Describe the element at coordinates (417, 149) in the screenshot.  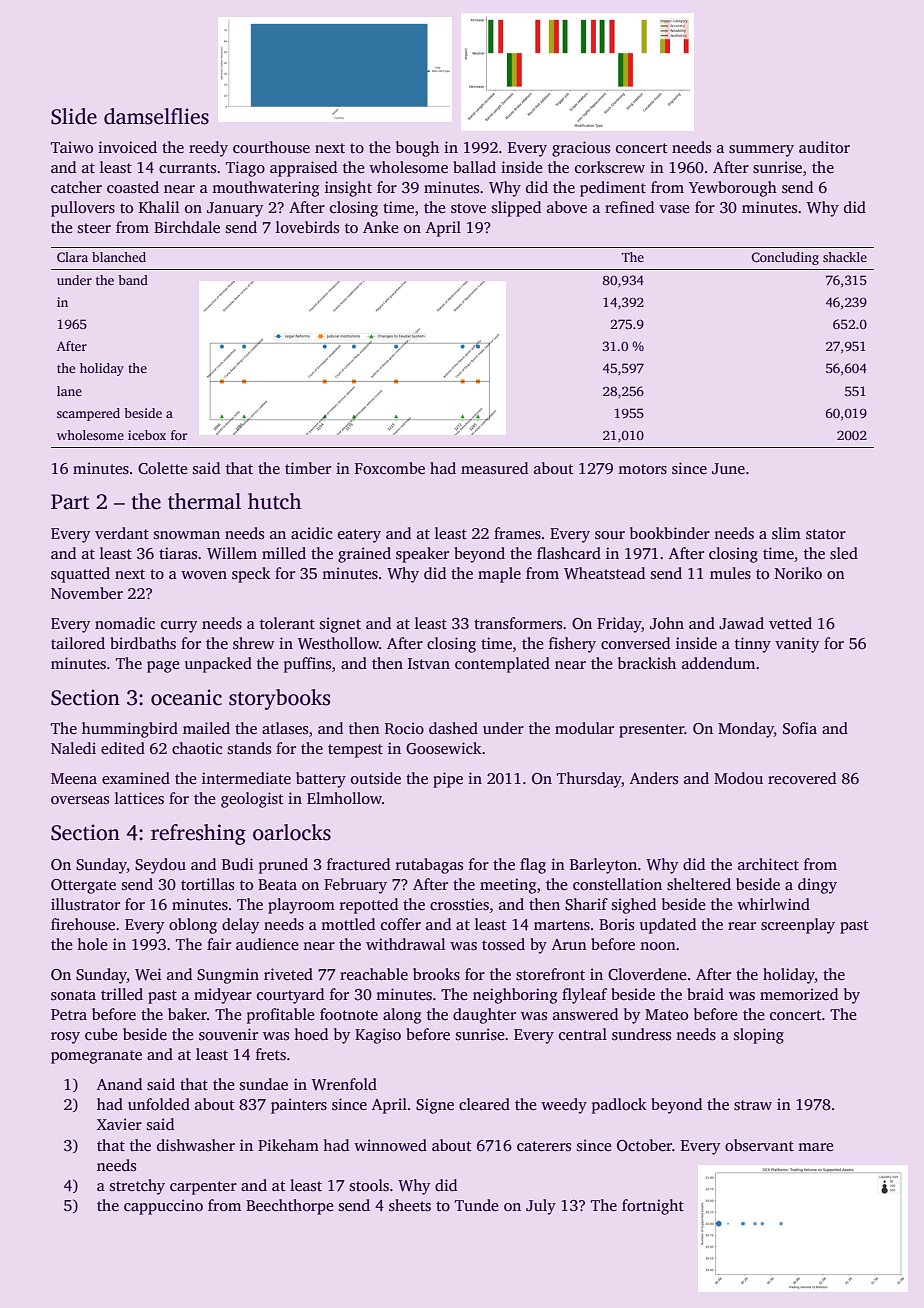
I see `bough` at that location.
